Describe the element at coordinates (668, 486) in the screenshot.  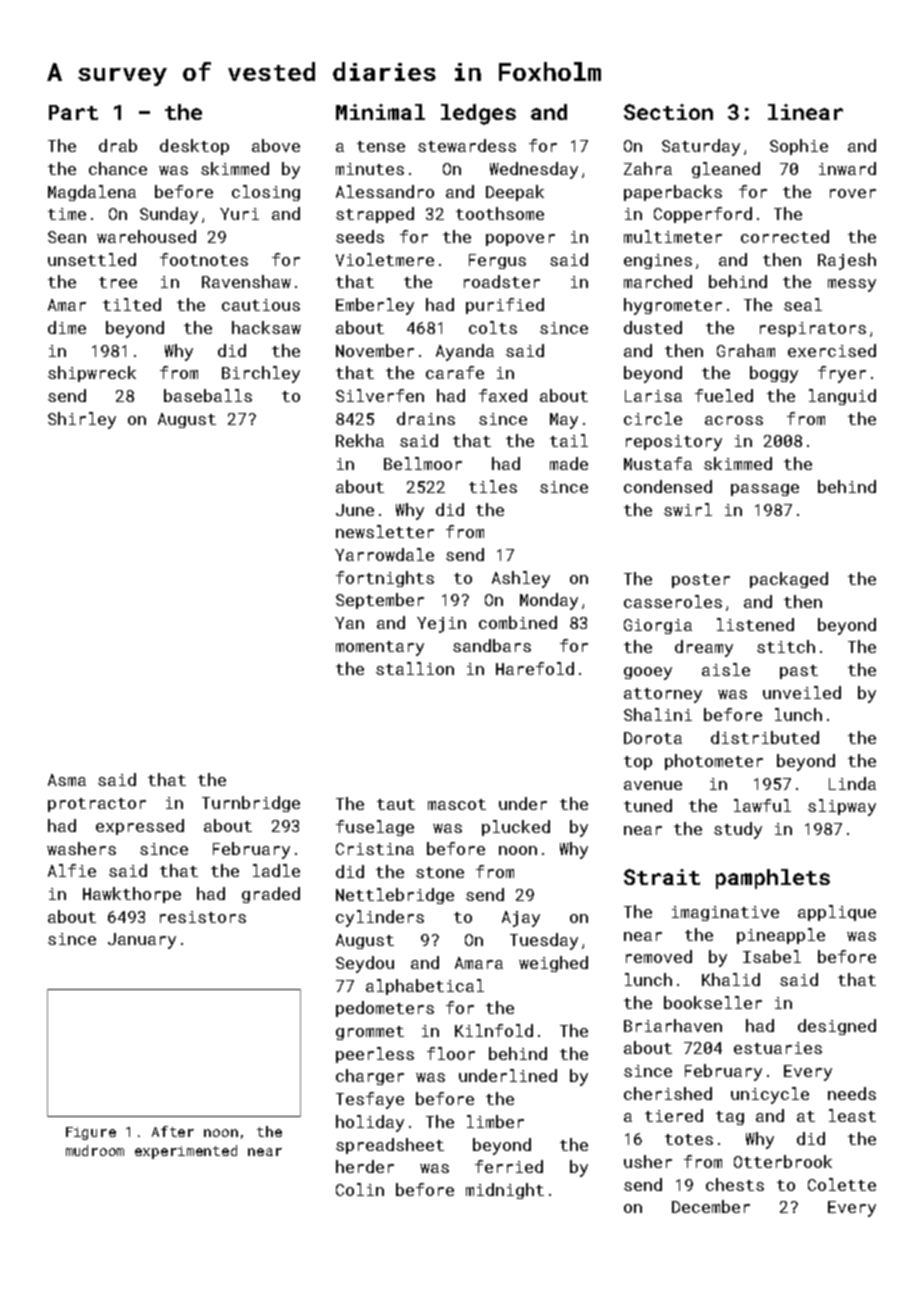
I see `condensed` at that location.
